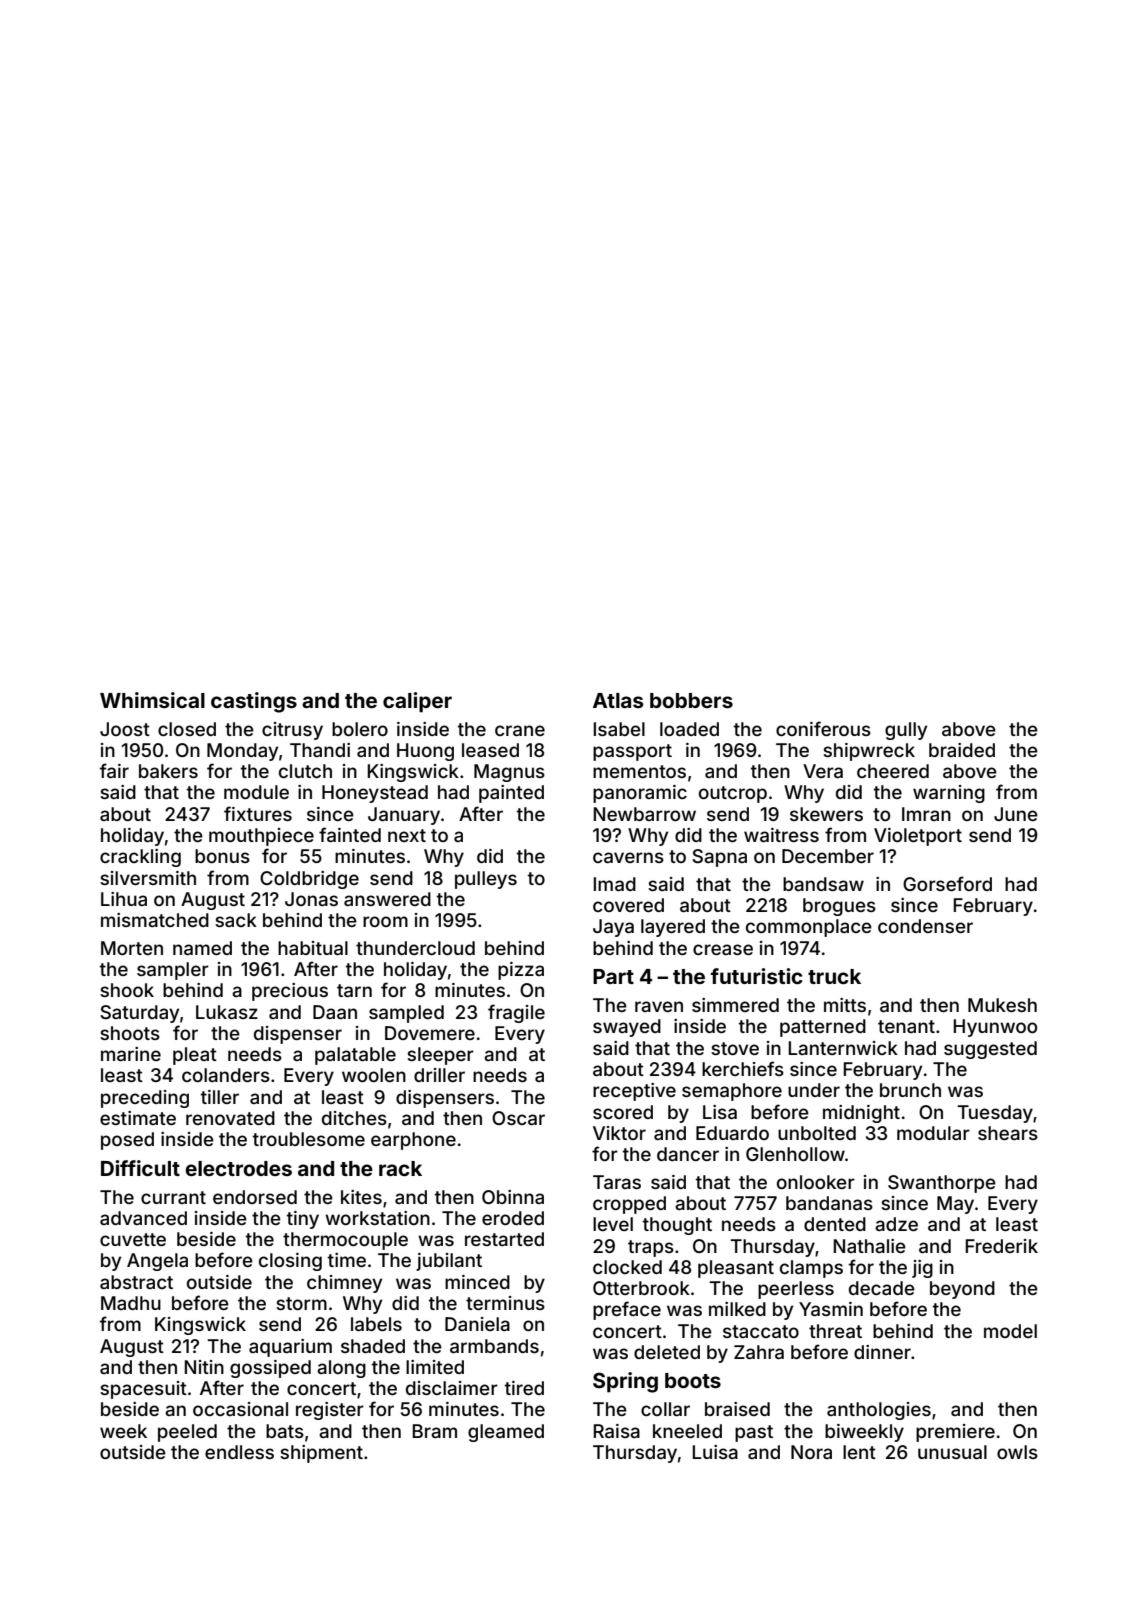  I want to click on modular, so click(933, 1133).
